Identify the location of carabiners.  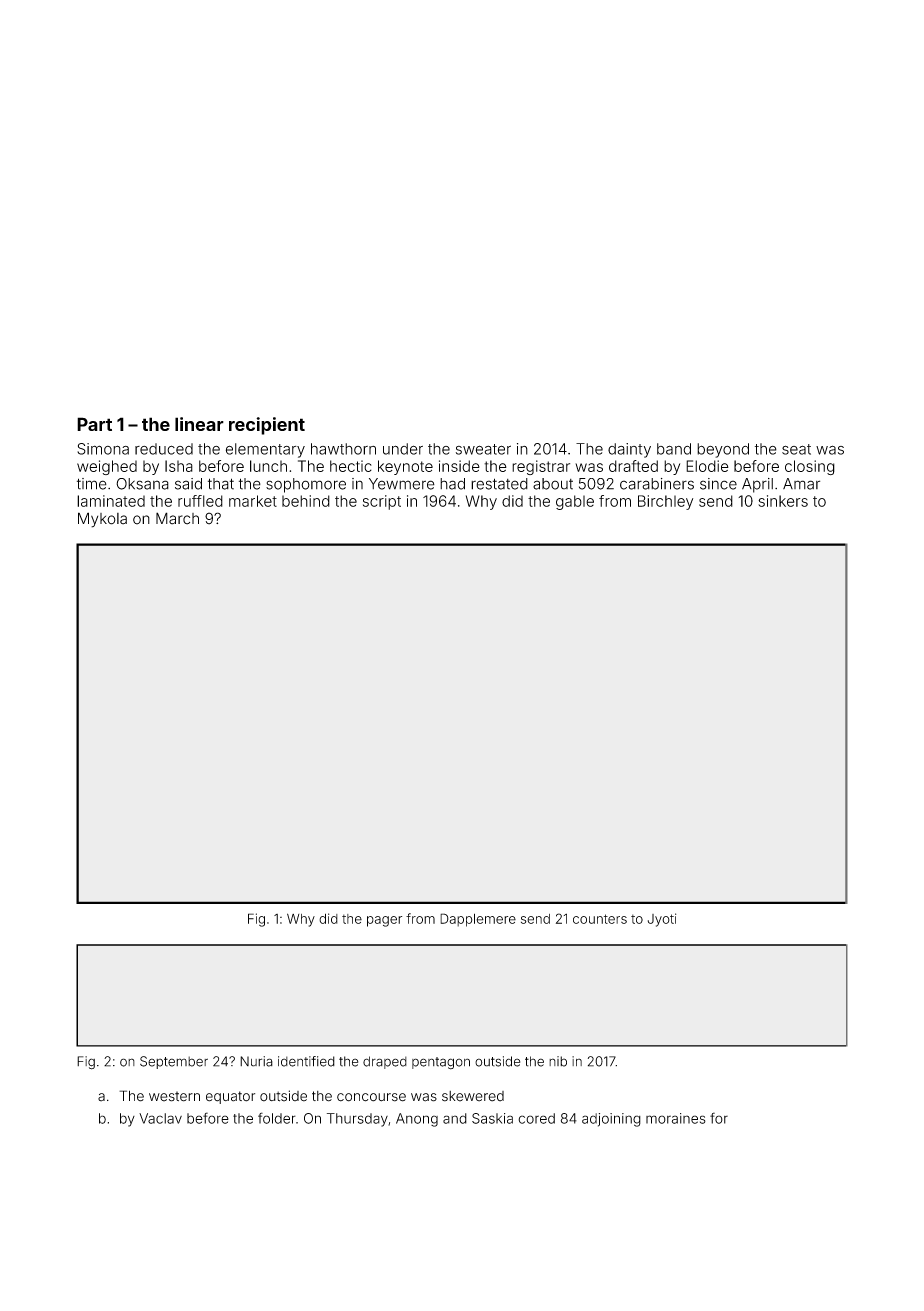
(657, 484).
